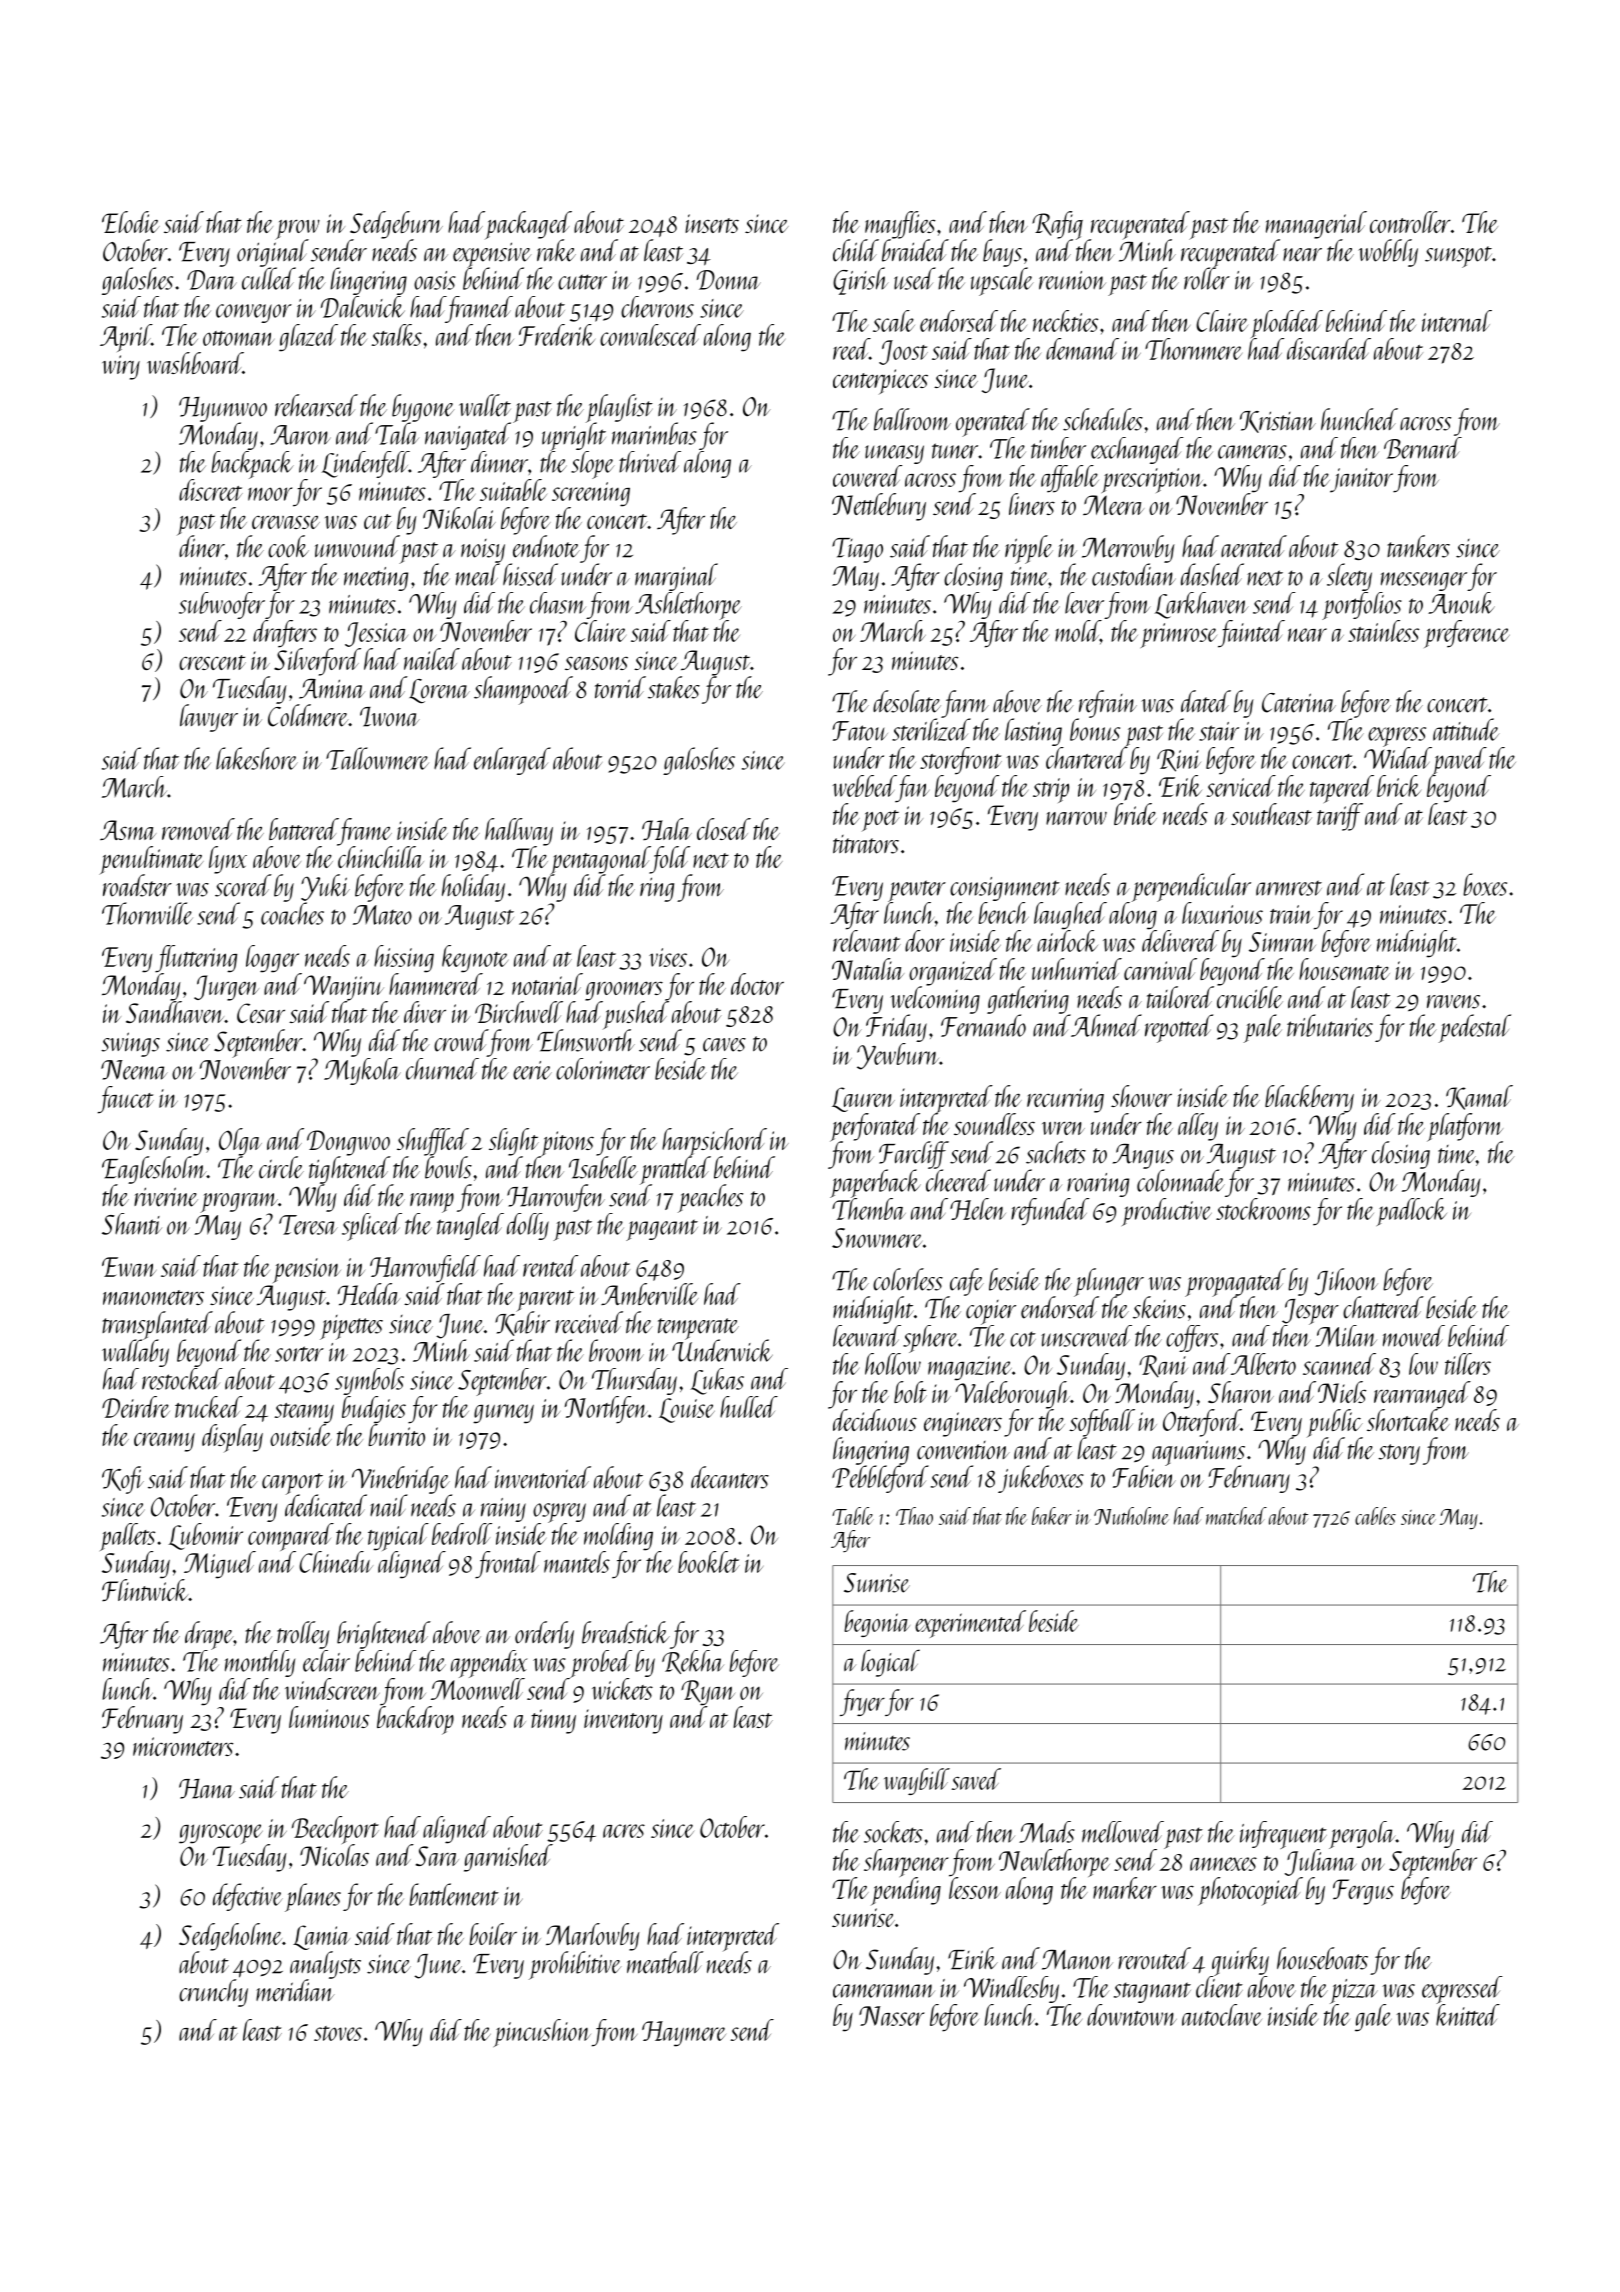 Image resolution: width=1620 pixels, height=2292 pixels. Describe the element at coordinates (121, 367) in the document. I see `wiry` at that location.
